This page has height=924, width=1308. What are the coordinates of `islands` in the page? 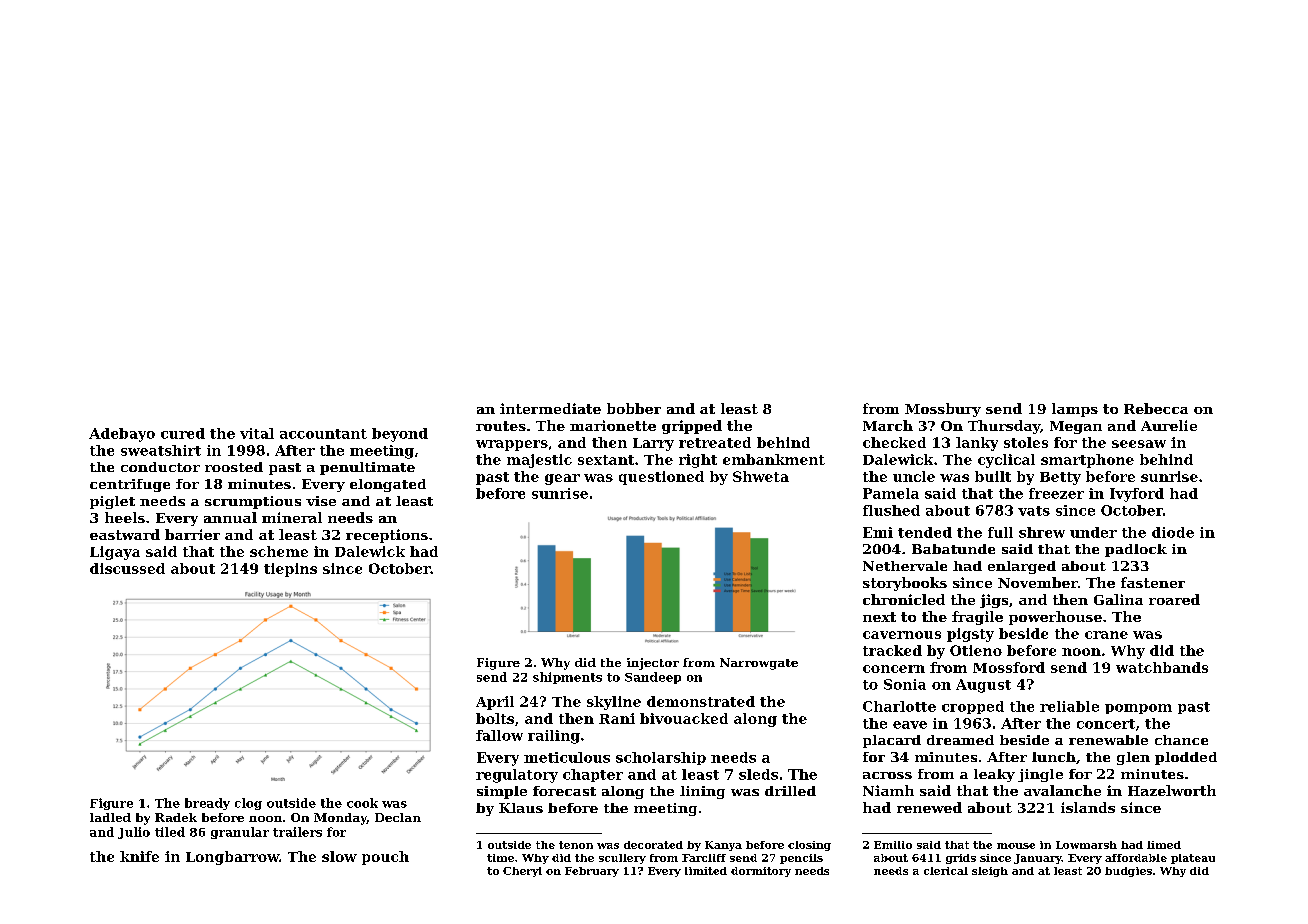 It's located at (1088, 807).
